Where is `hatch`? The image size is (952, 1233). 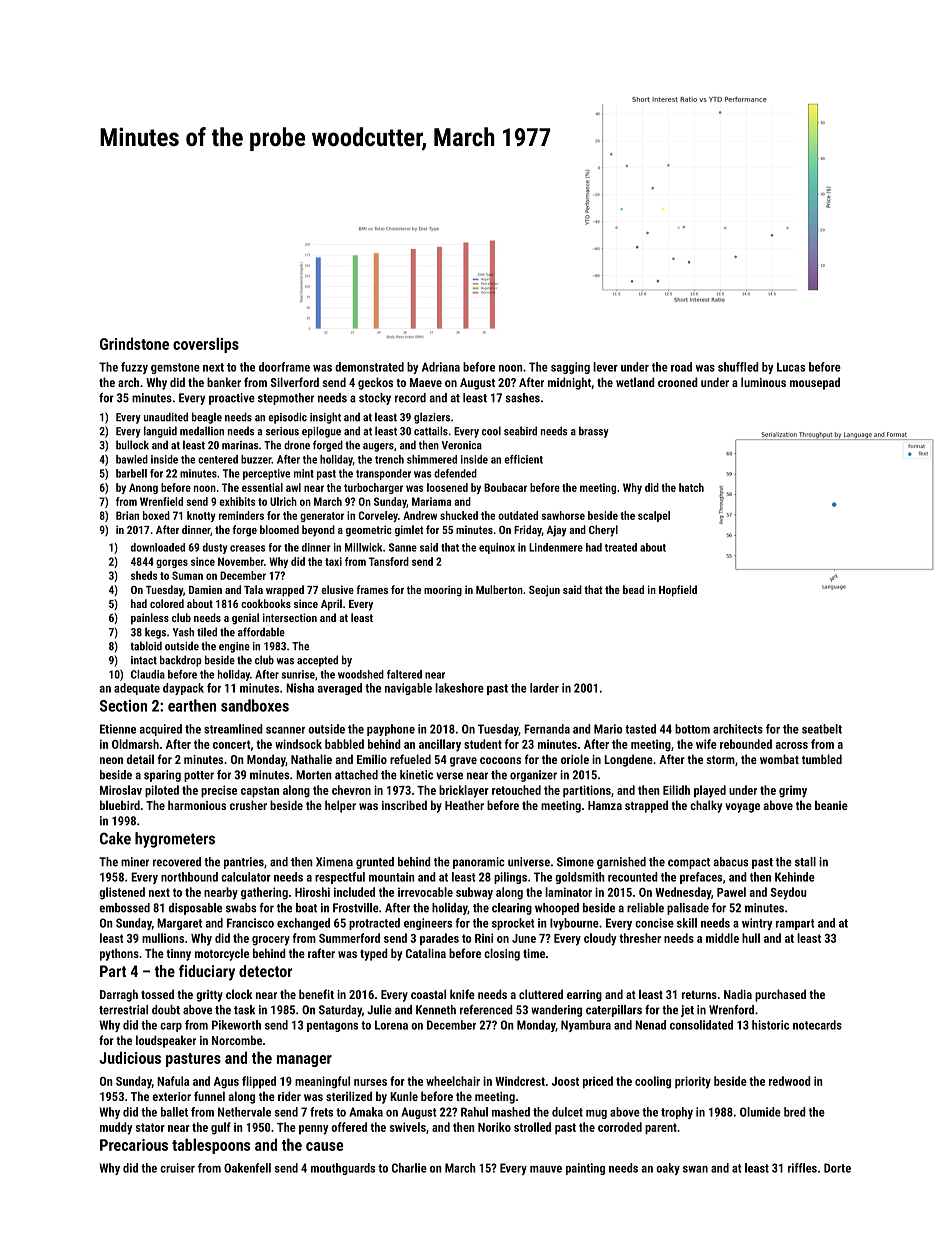 hatch is located at coordinates (691, 487).
